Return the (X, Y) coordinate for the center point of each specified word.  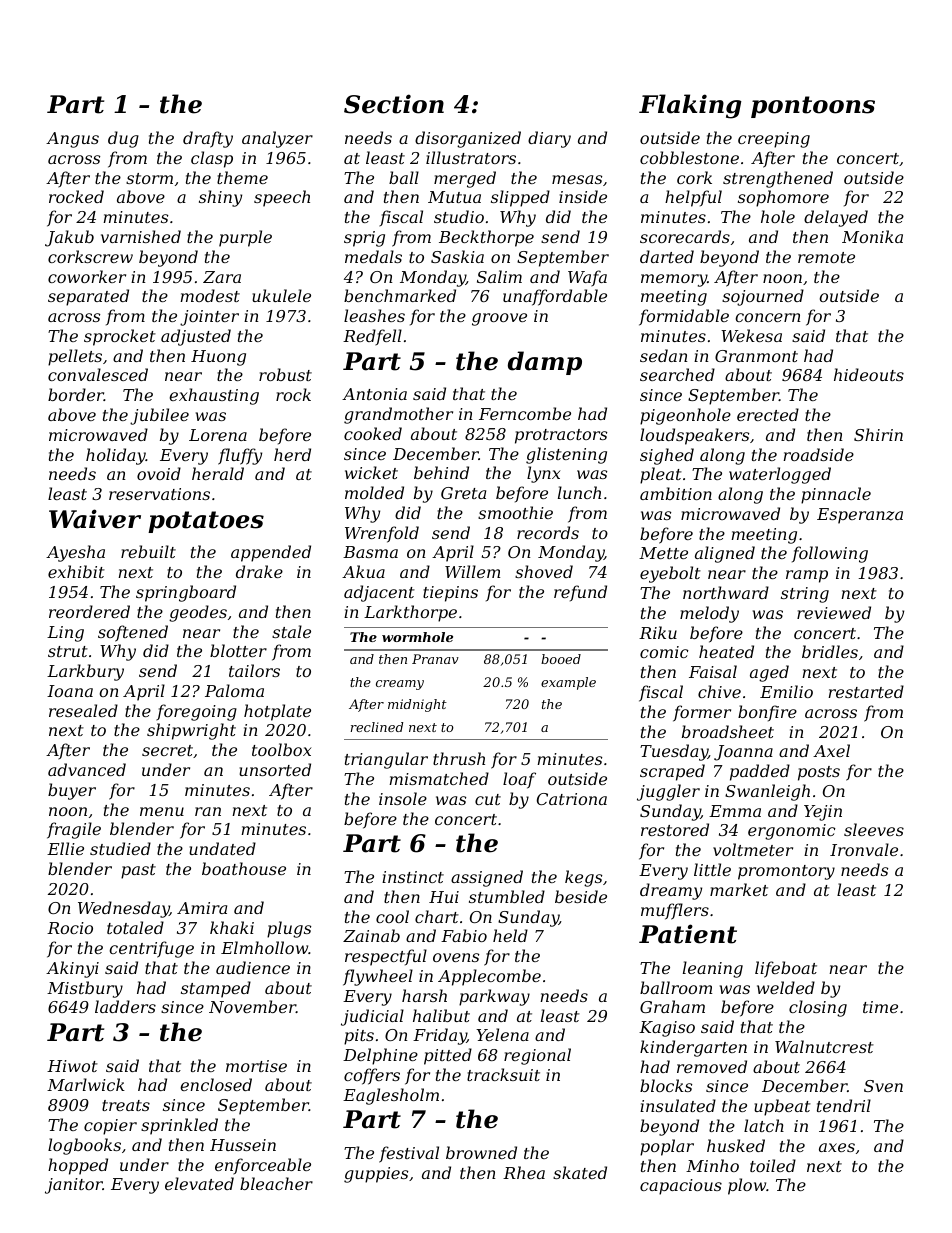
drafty (208, 139)
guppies (376, 1175)
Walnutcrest (824, 1046)
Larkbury (85, 672)
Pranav (435, 659)
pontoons (813, 107)
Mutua (454, 197)
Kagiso (667, 1029)
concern (768, 317)
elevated (199, 1183)
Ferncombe (525, 413)
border (76, 394)
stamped (216, 989)
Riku (658, 632)
